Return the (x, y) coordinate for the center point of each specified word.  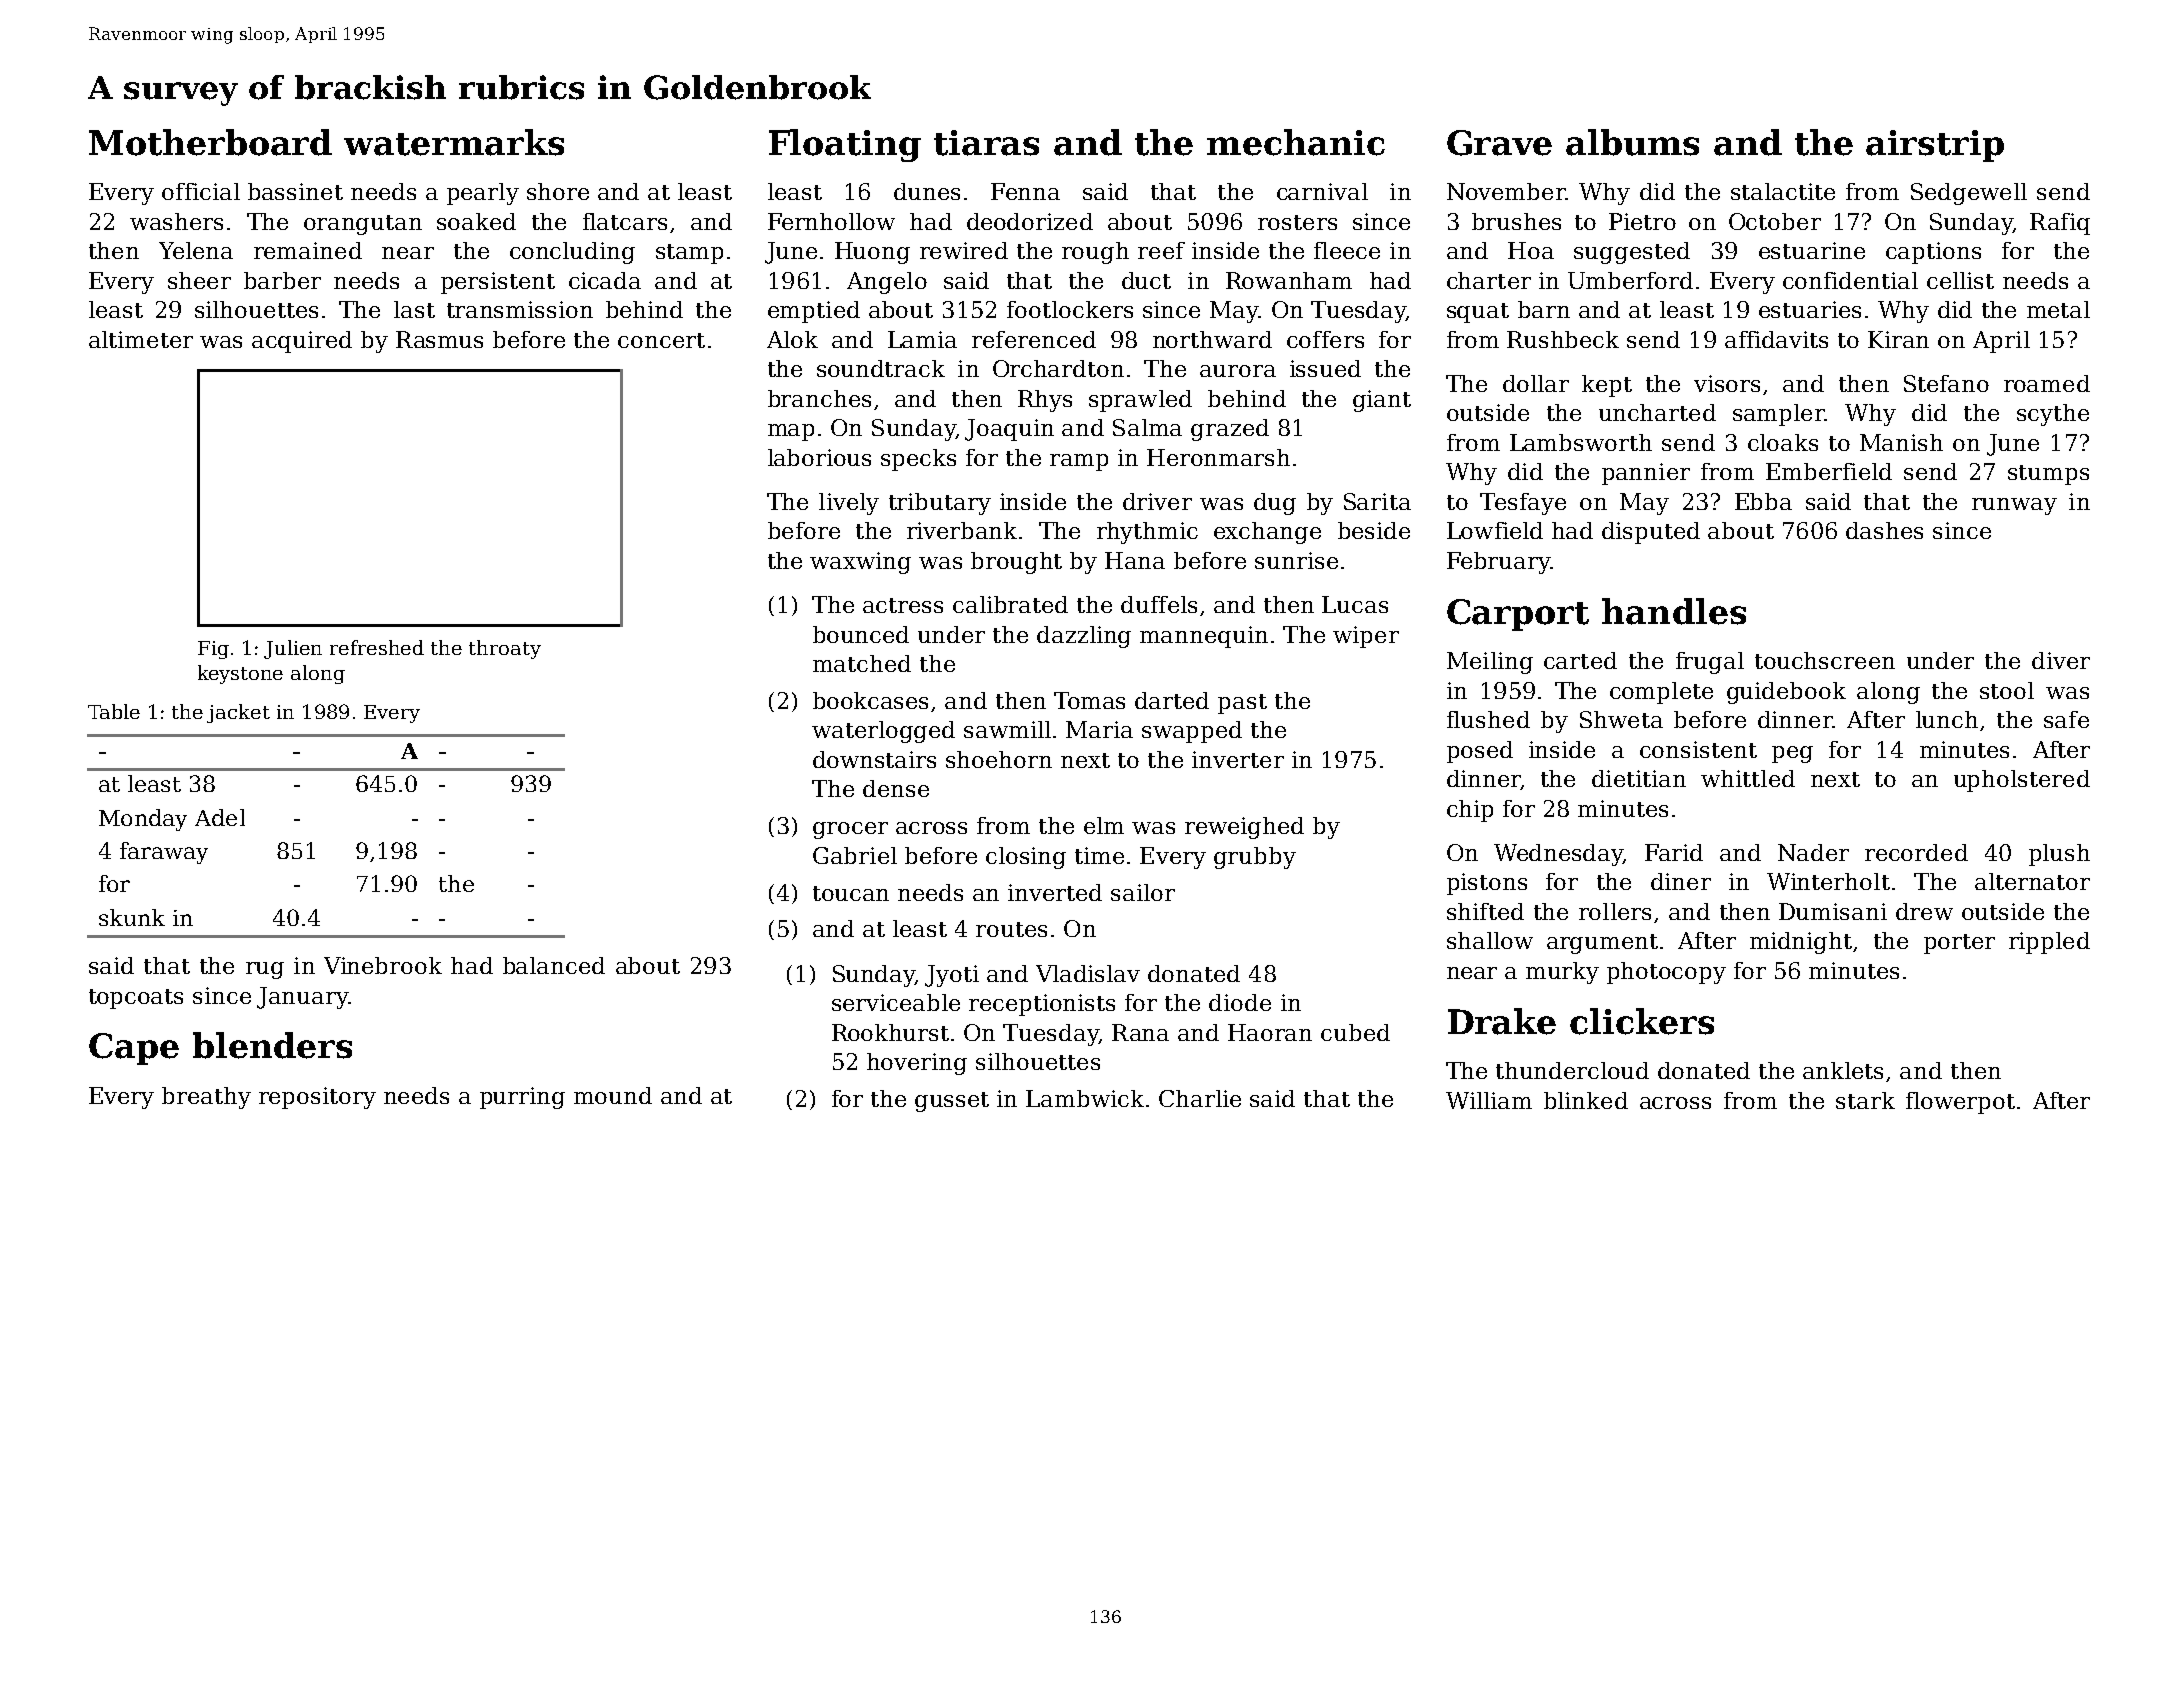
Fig (213, 650)
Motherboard (210, 142)
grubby (1255, 858)
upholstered (2022, 781)
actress (903, 605)
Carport (1518, 615)
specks (918, 460)
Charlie (1200, 1098)
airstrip (1935, 146)
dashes (1884, 530)
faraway (164, 853)
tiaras (986, 143)
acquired (302, 342)
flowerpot (1960, 1103)
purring (522, 1098)
